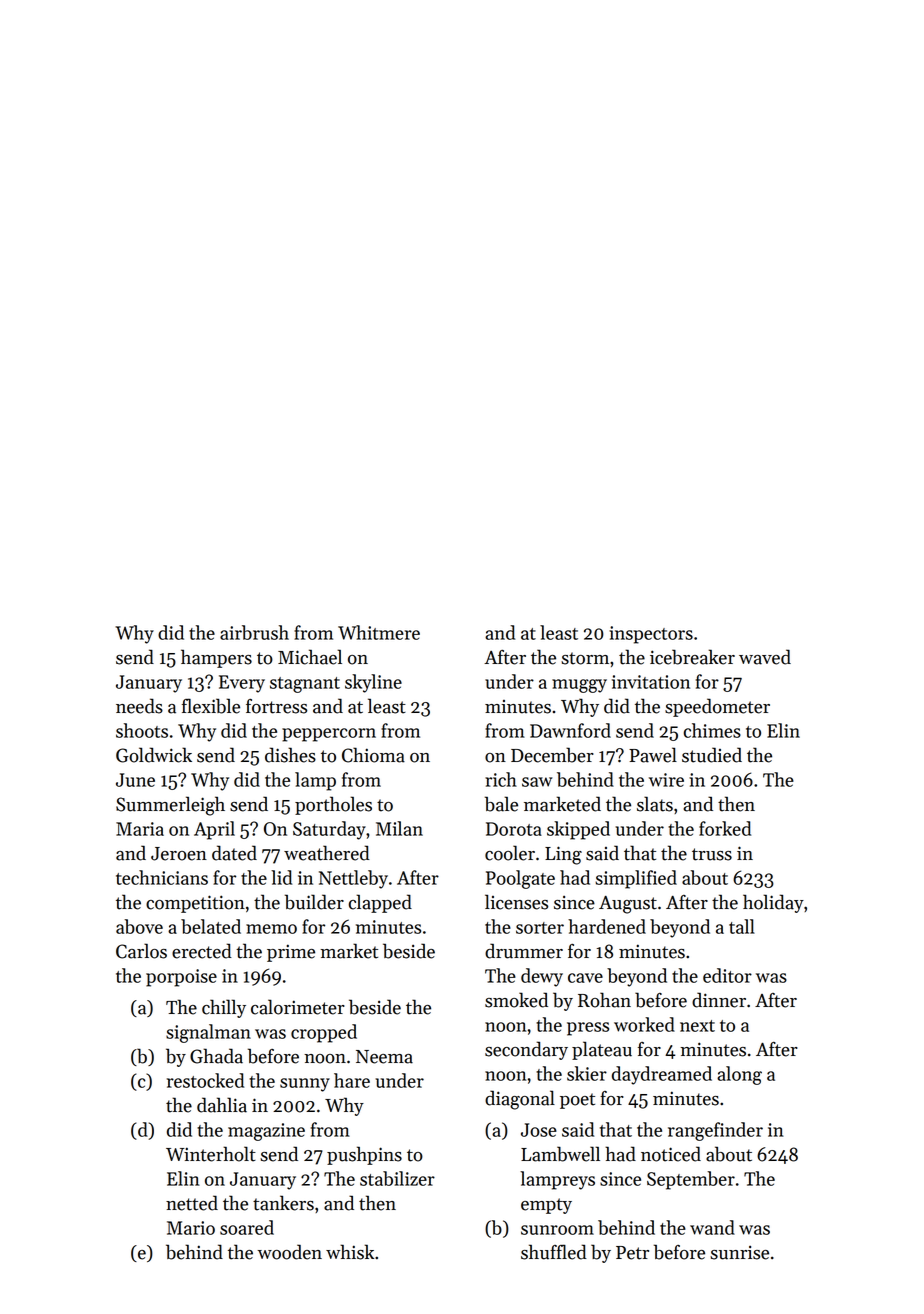 The image size is (924, 1314). I want to click on magazine, so click(266, 1132).
